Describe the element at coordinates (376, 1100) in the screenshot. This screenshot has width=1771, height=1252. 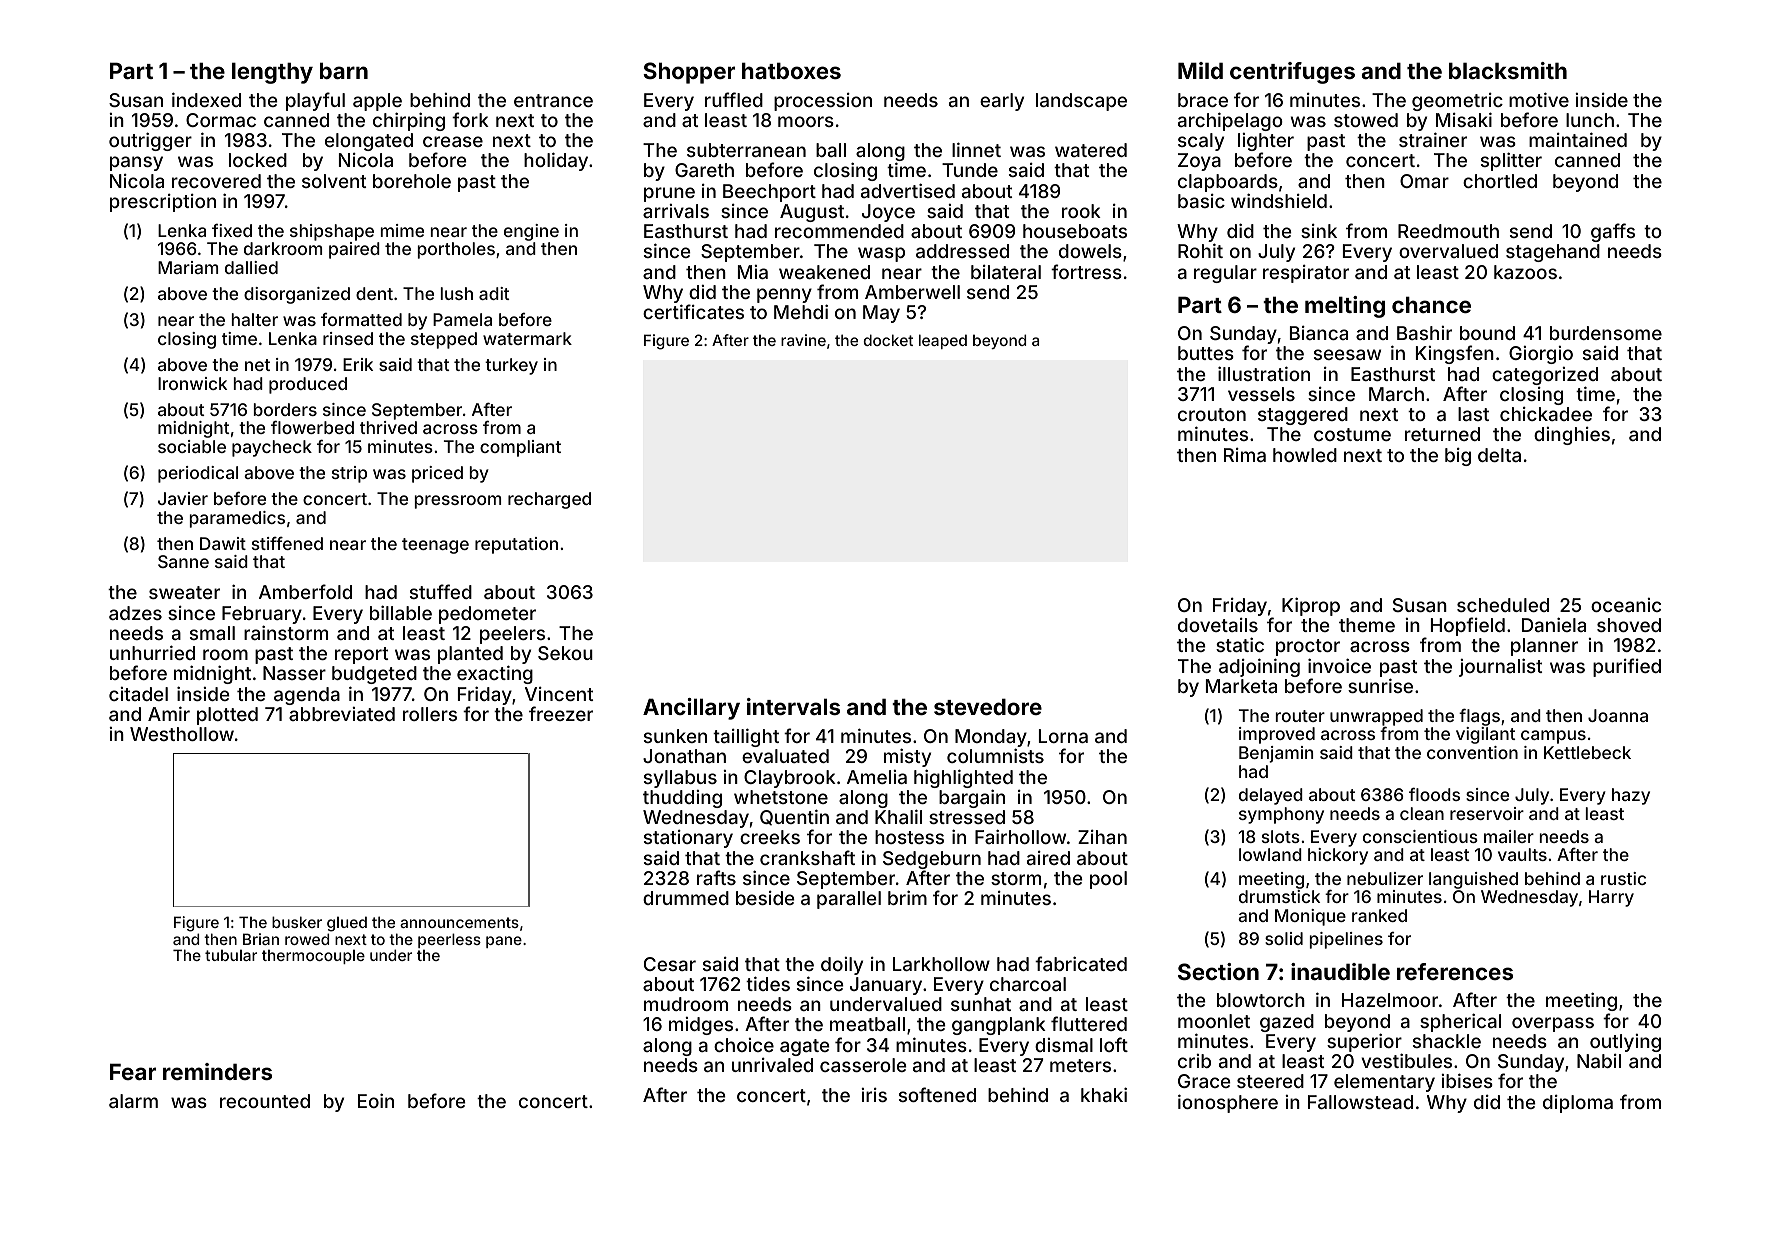
I see `Eoin` at that location.
